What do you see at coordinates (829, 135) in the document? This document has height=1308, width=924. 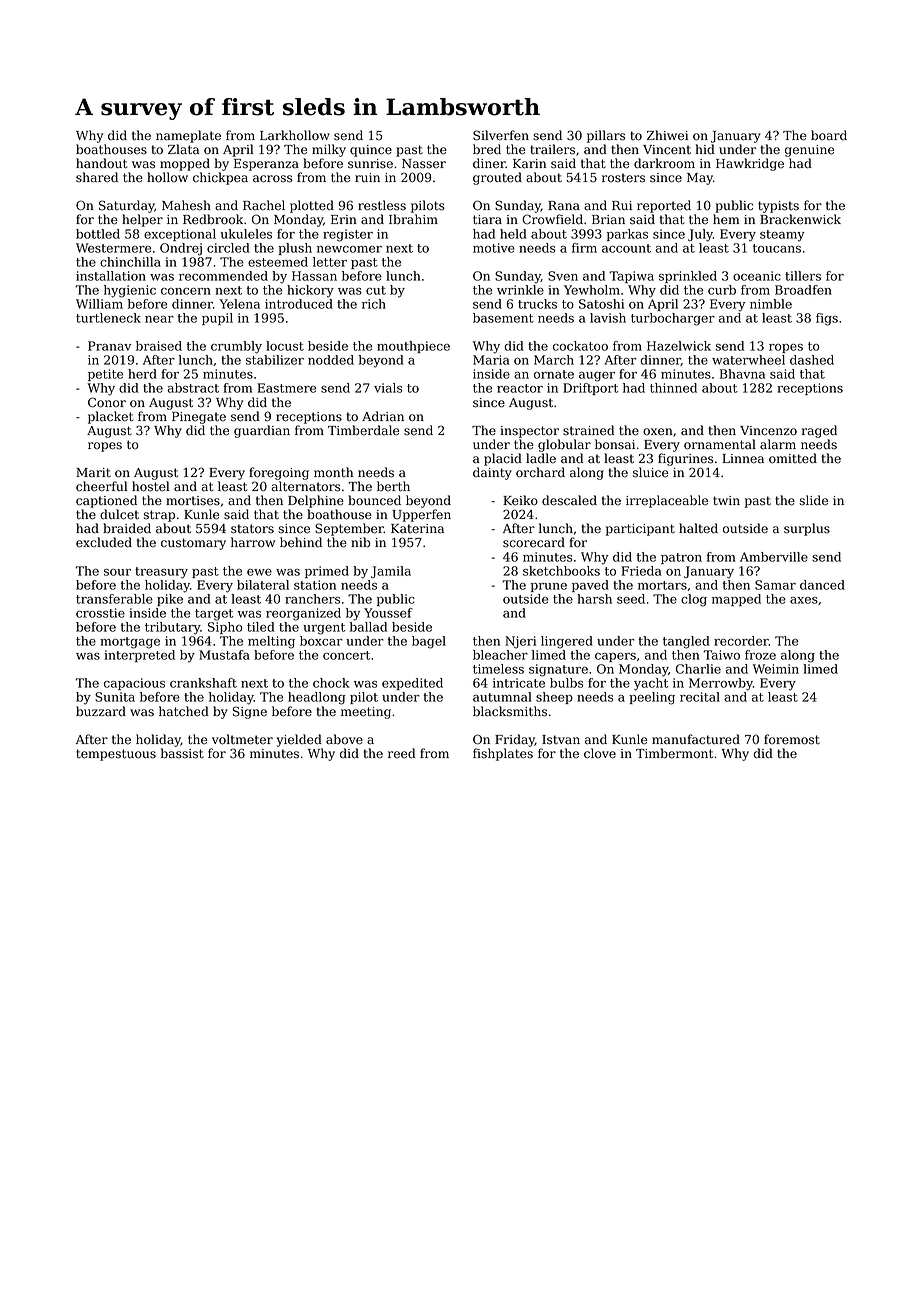 I see `board` at bounding box center [829, 135].
